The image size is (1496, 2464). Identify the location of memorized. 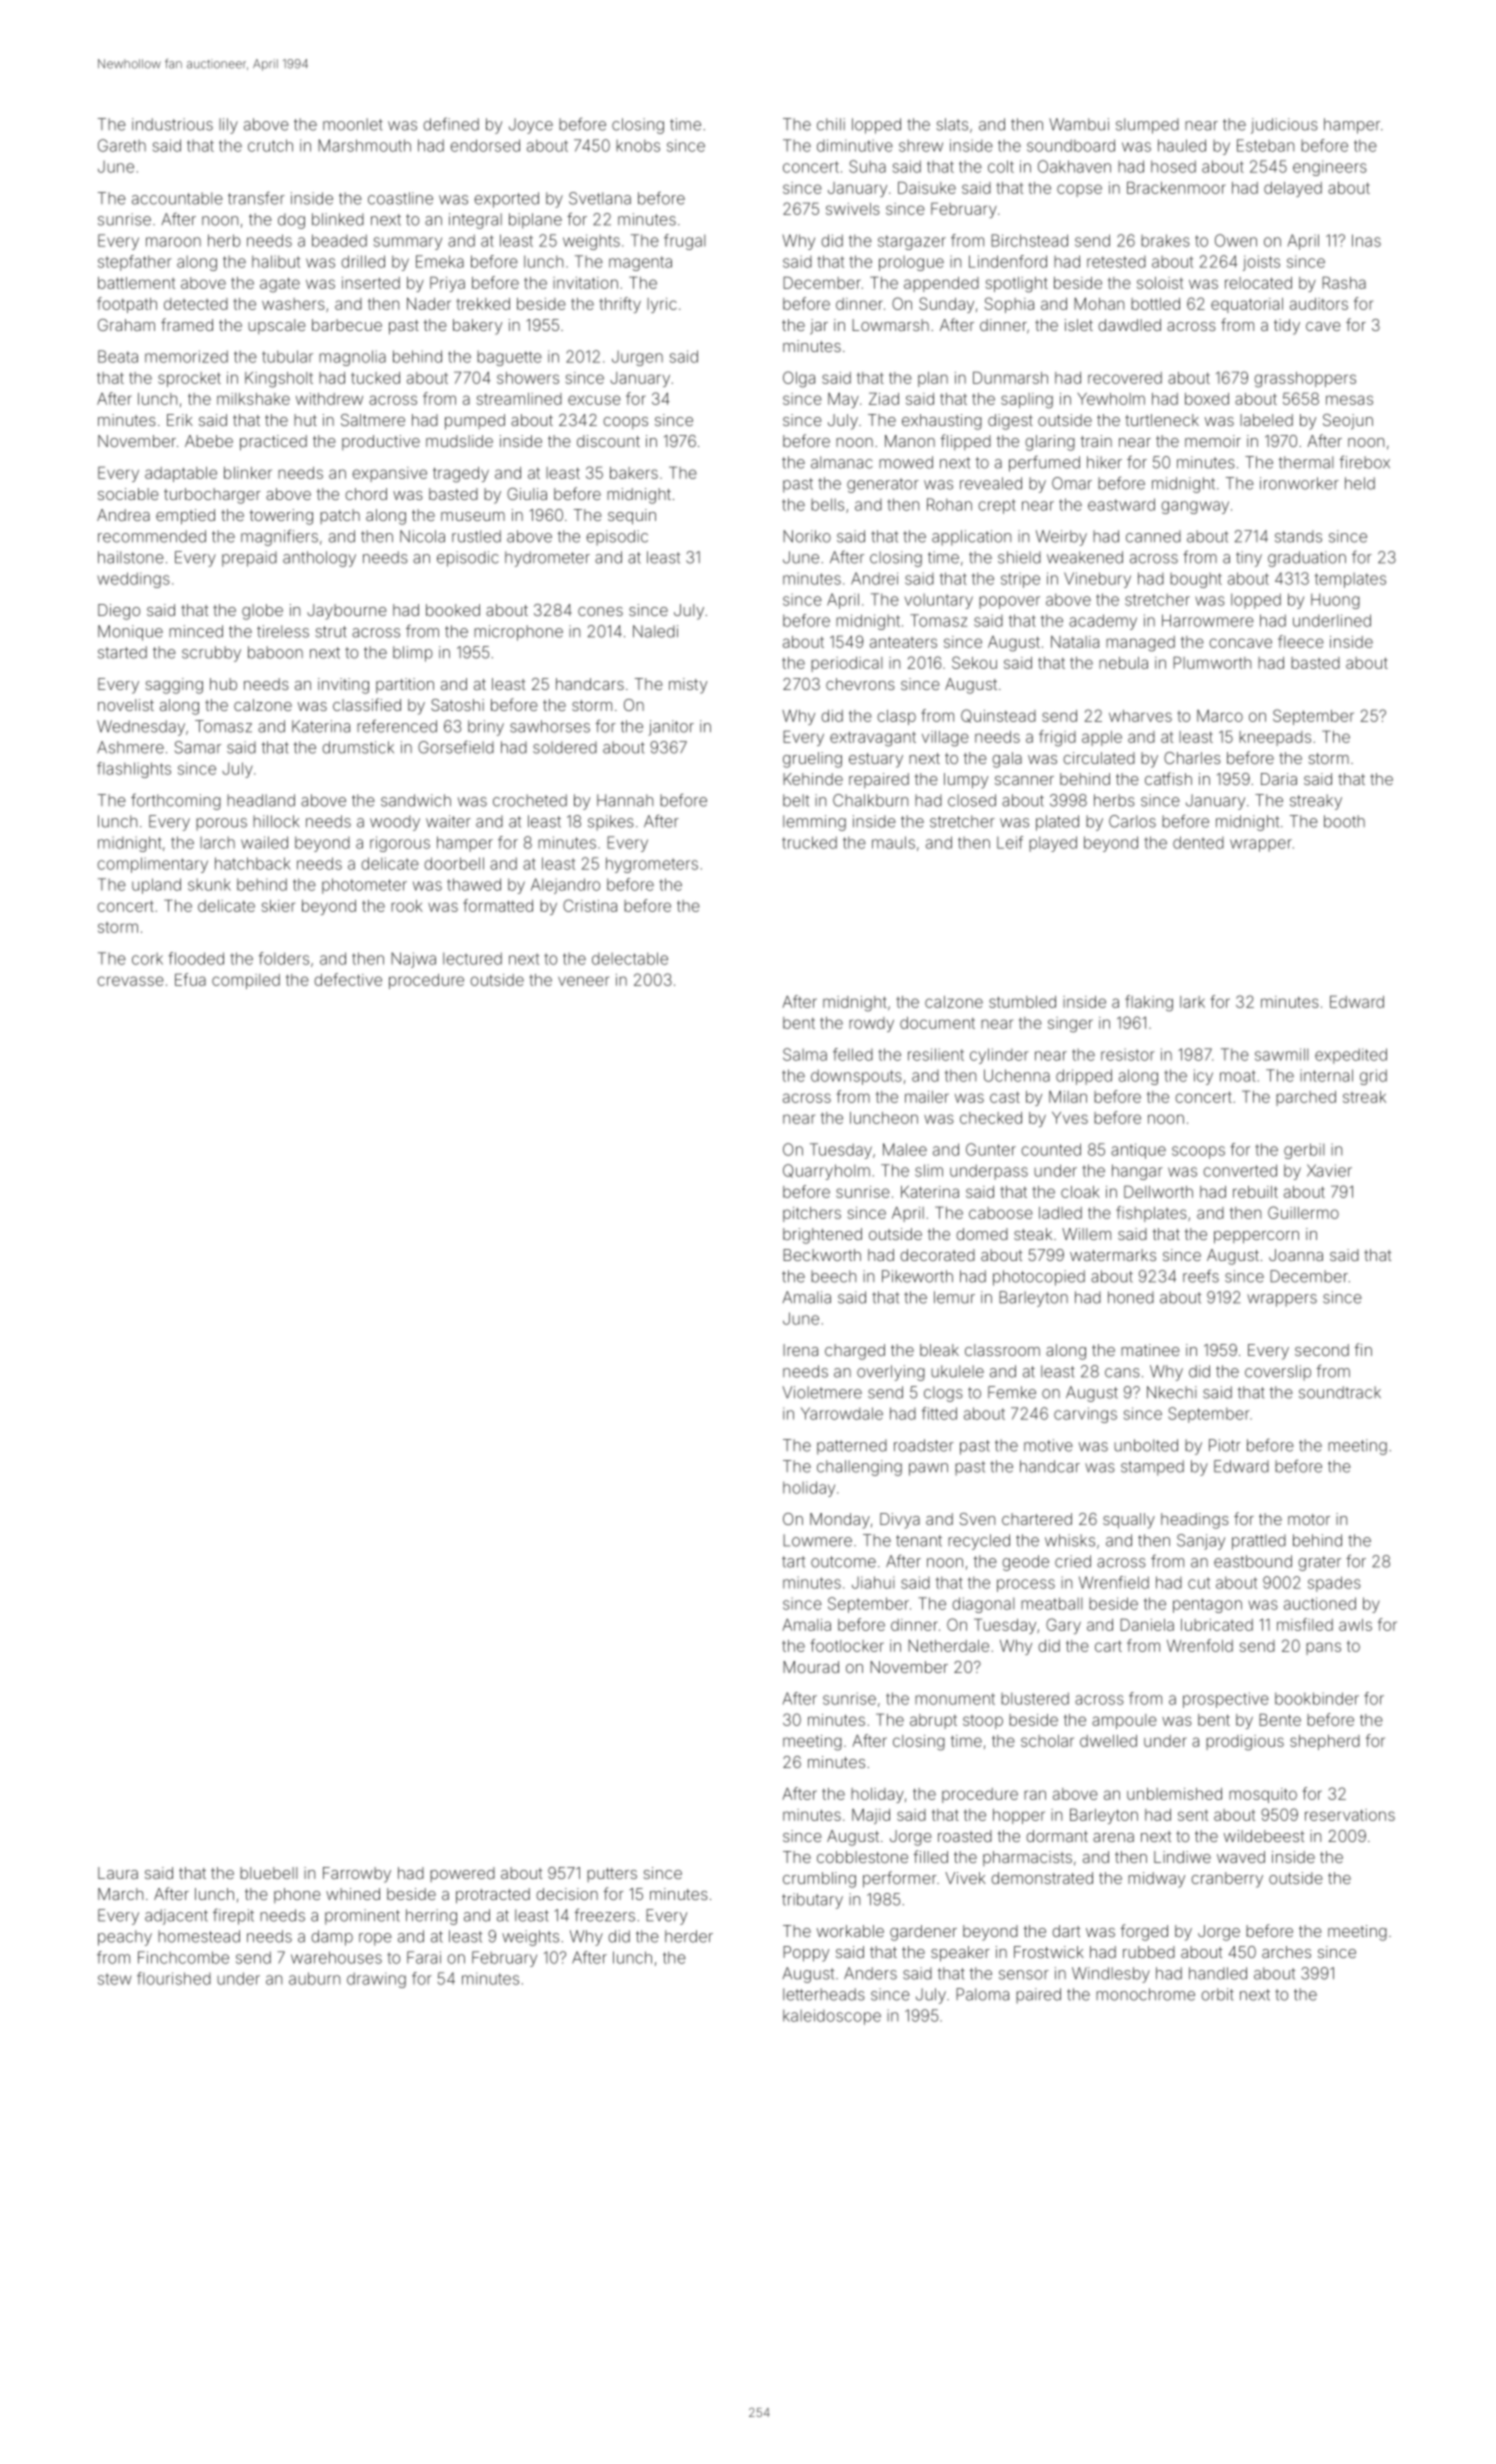
(186, 356).
